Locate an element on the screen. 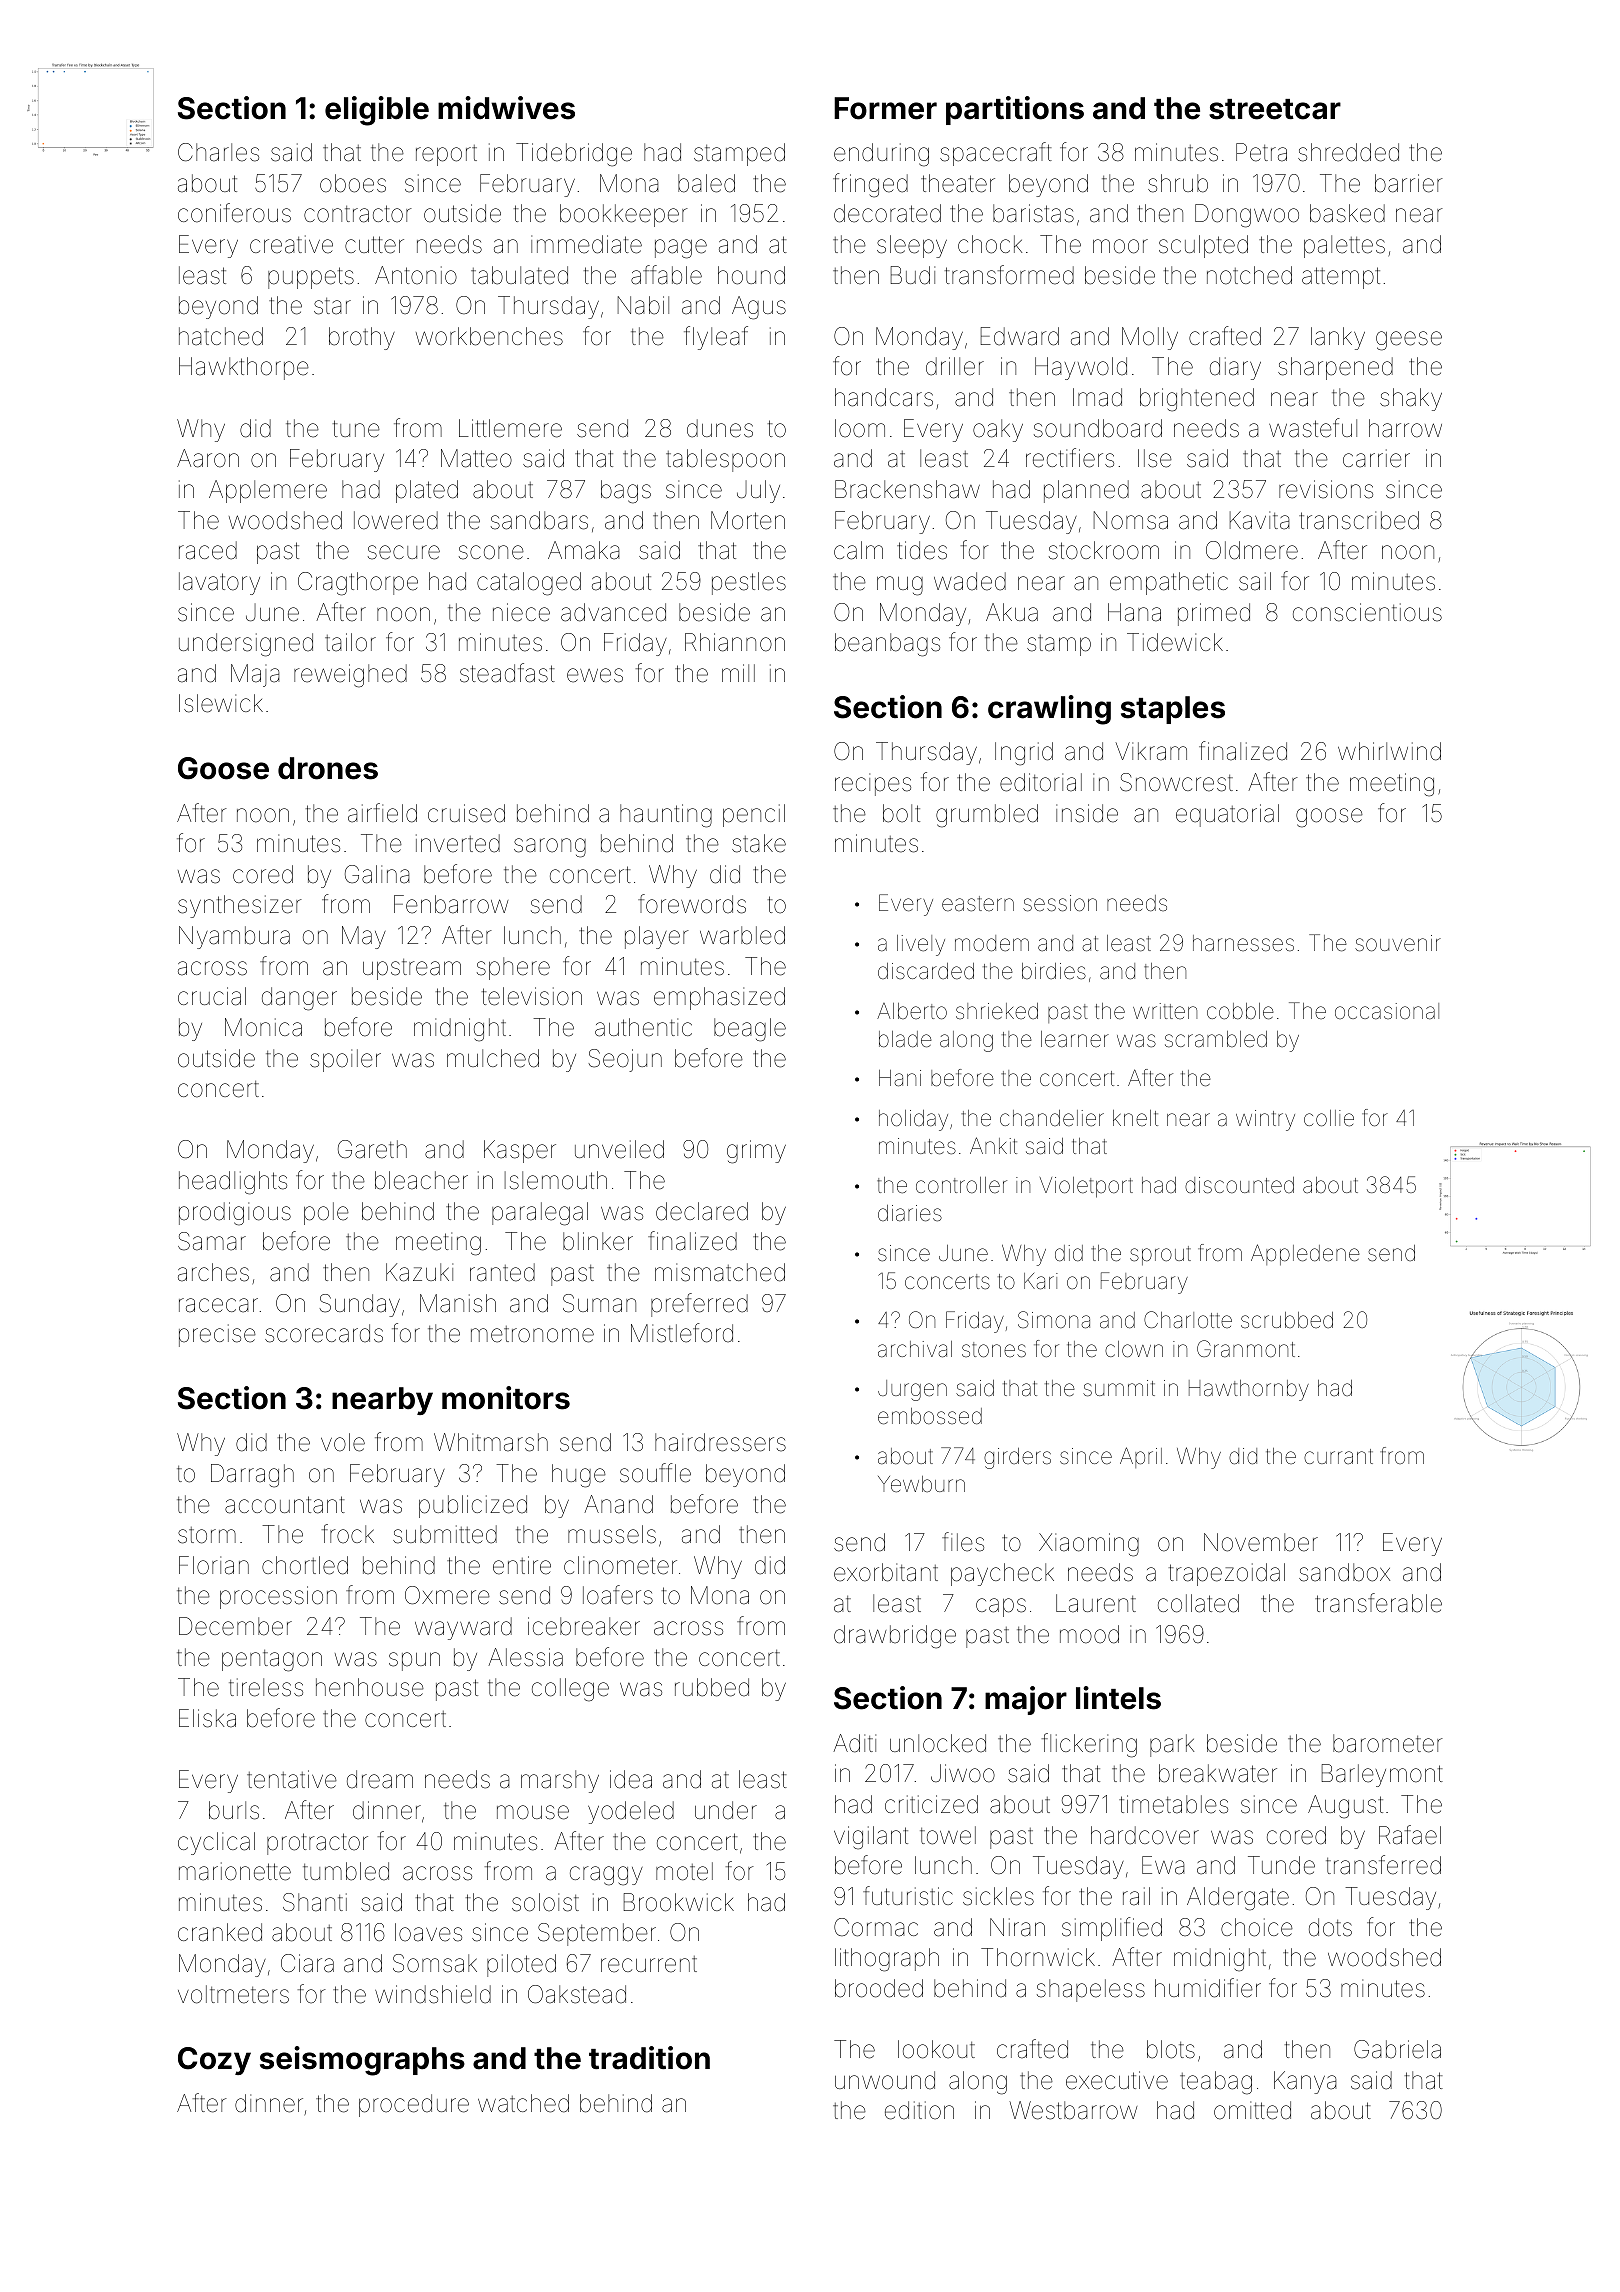 This screenshot has width=1620, height=2292. Shanti is located at coordinates (315, 1902).
